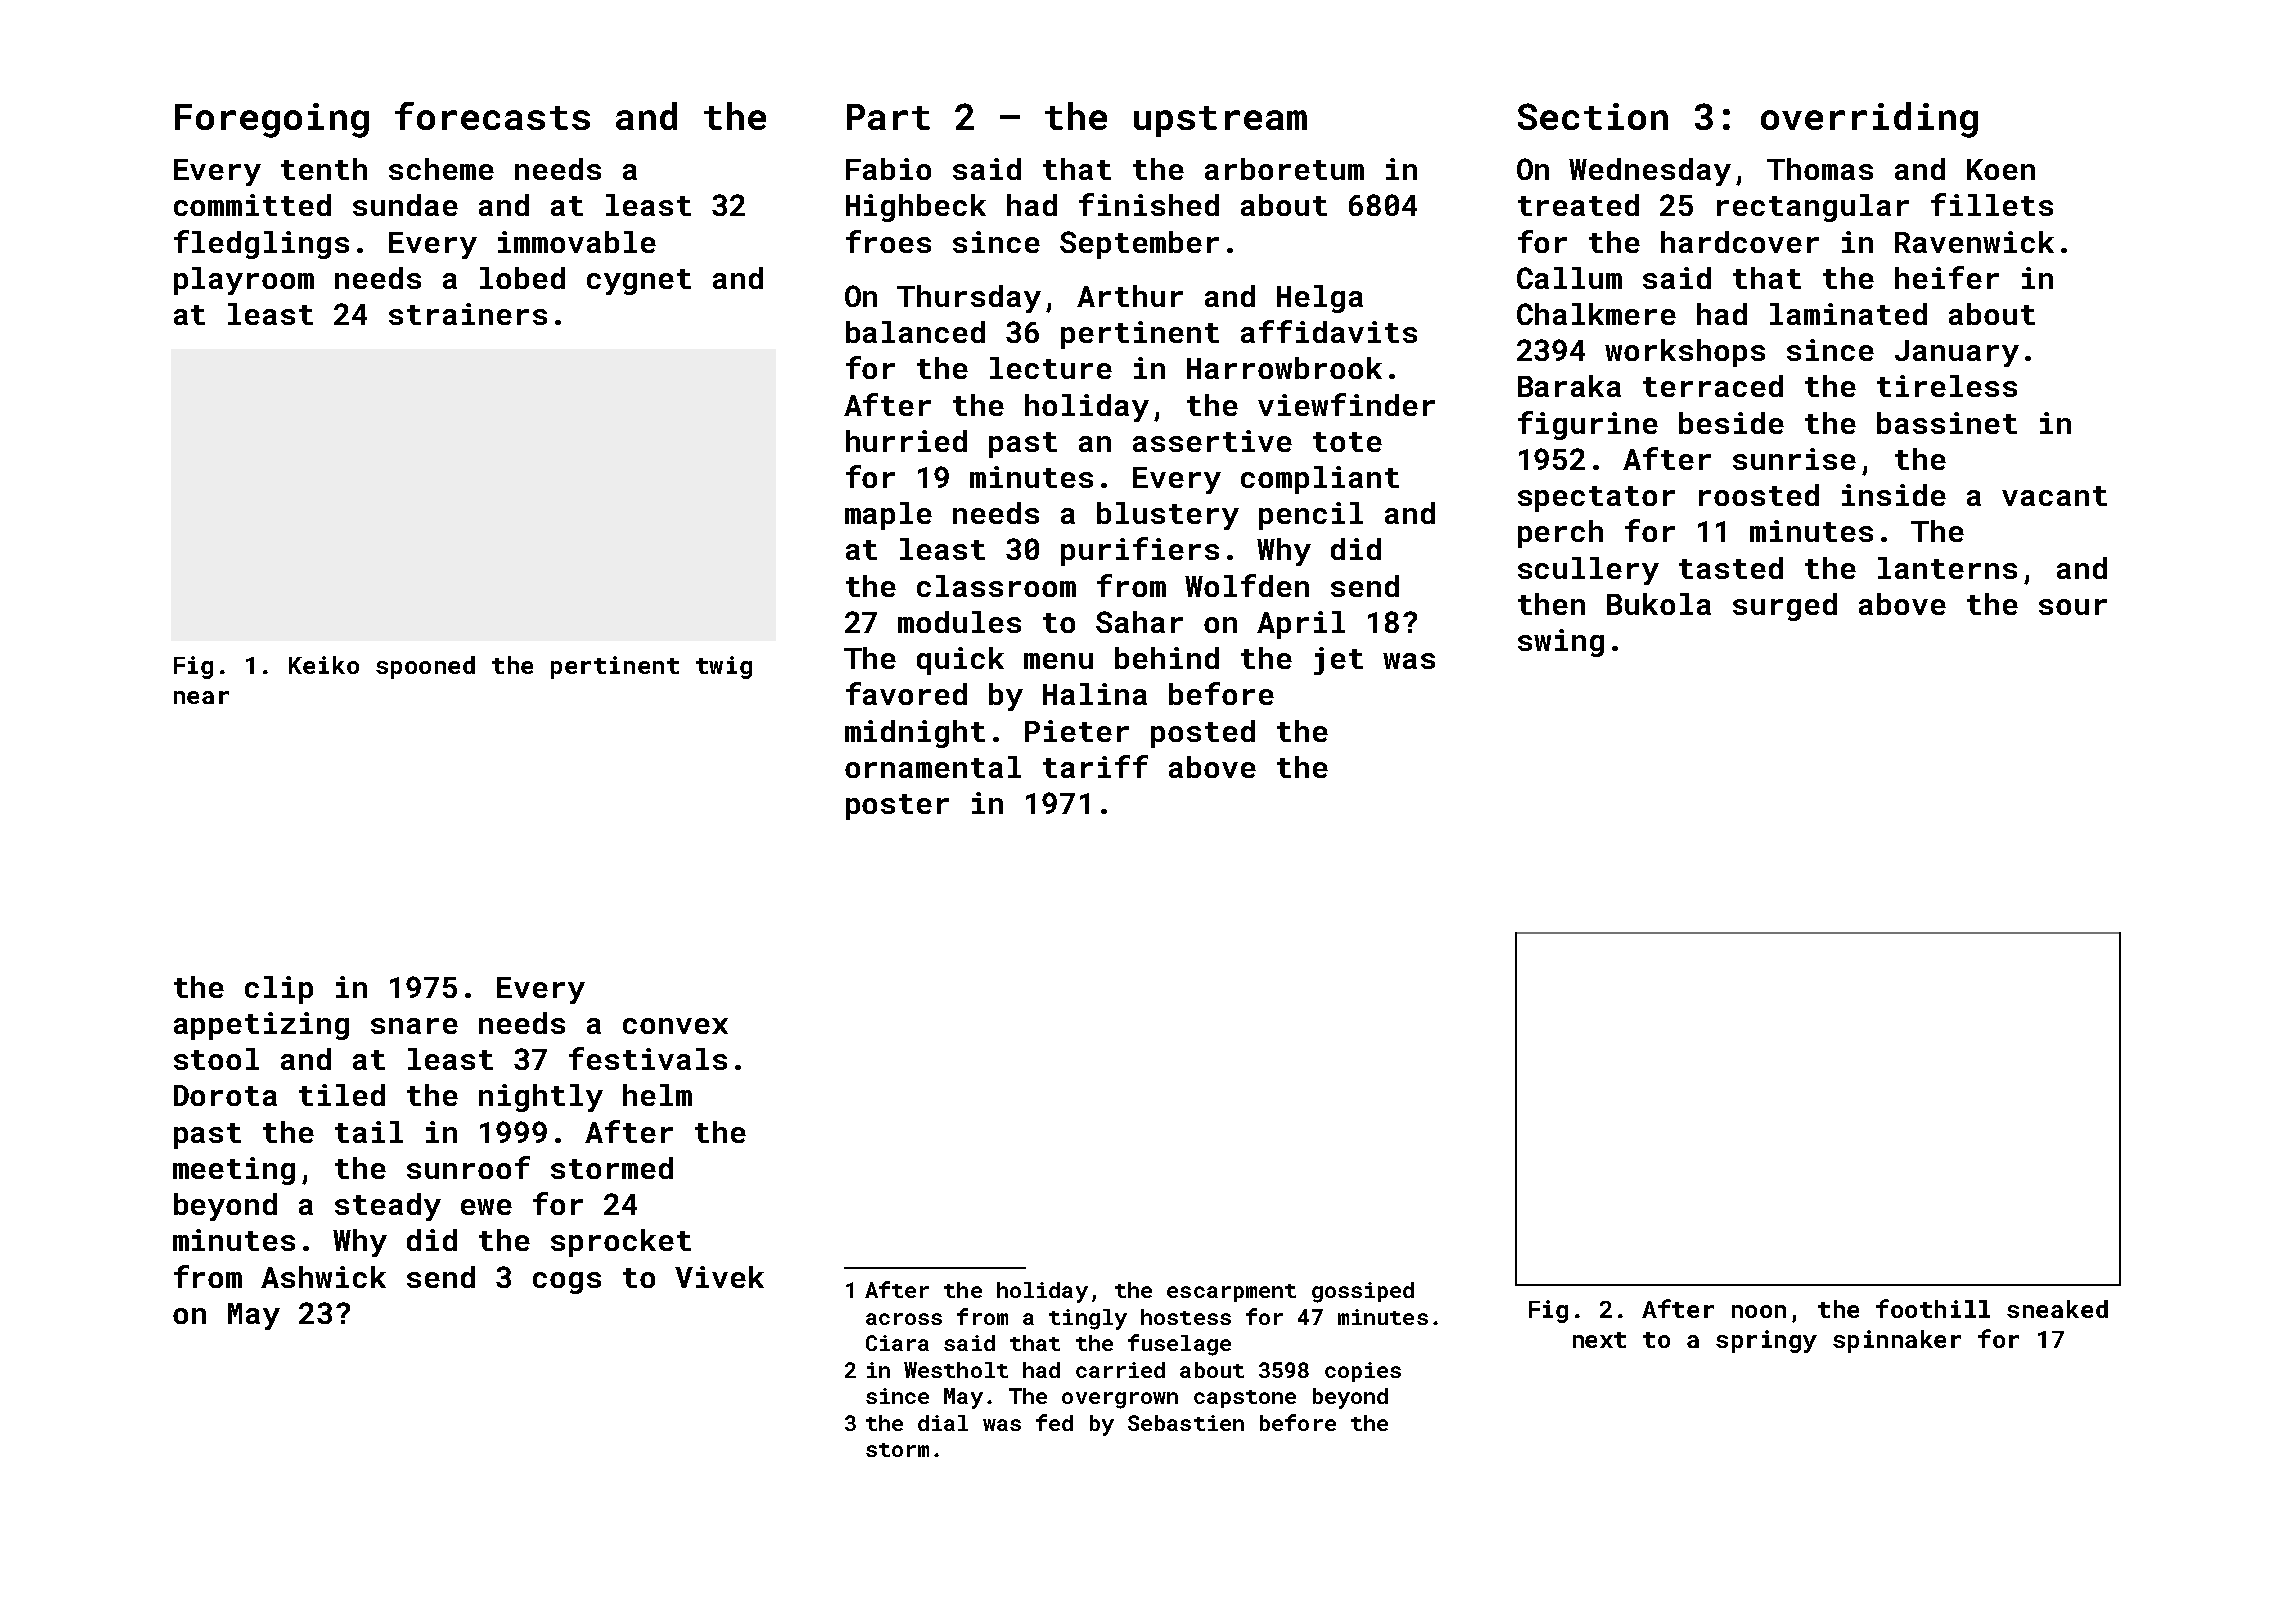 This screenshot has height=1620, width=2292. I want to click on surged, so click(1785, 607).
